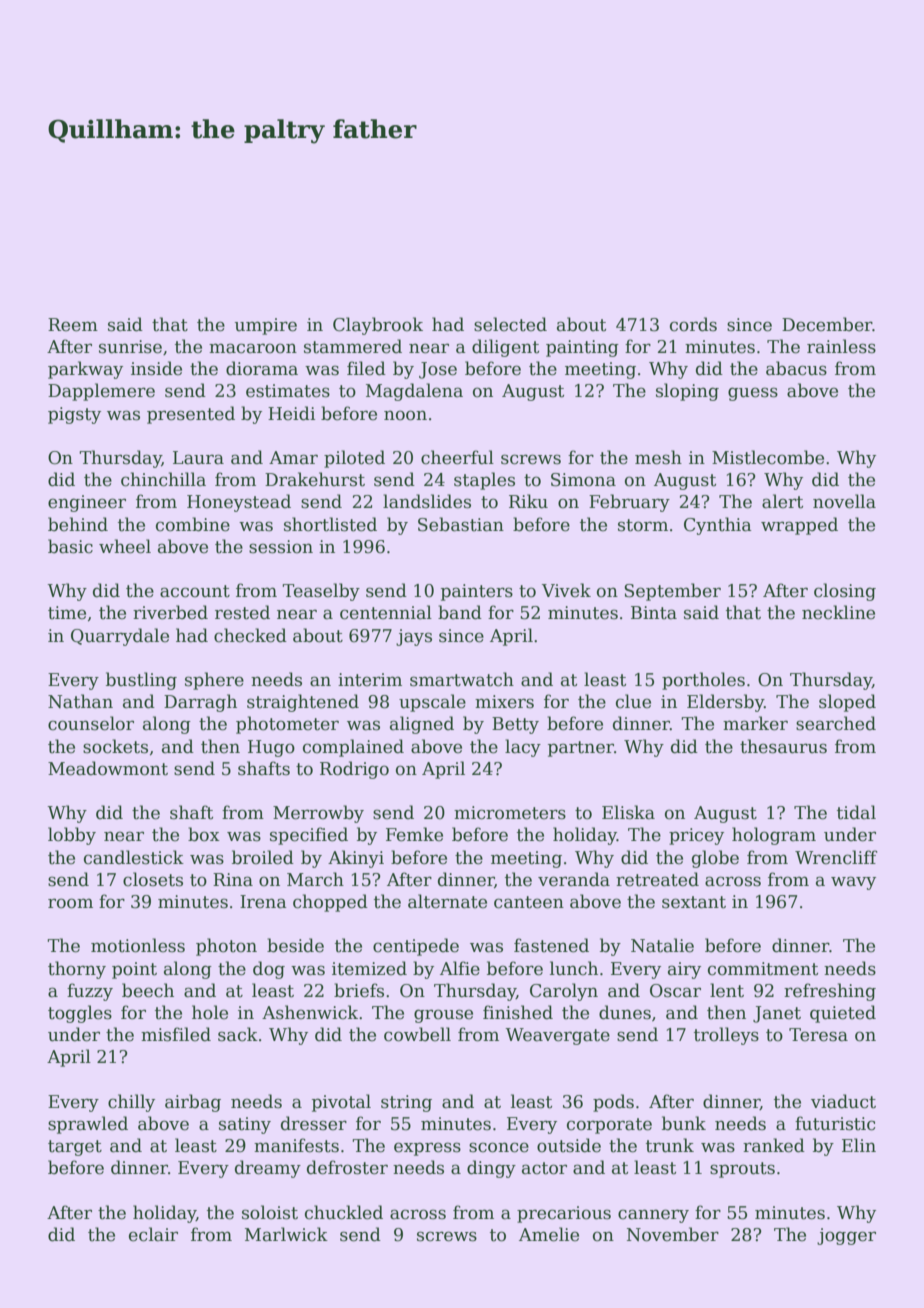  Describe the element at coordinates (693, 324) in the screenshot. I see `cords` at that location.
